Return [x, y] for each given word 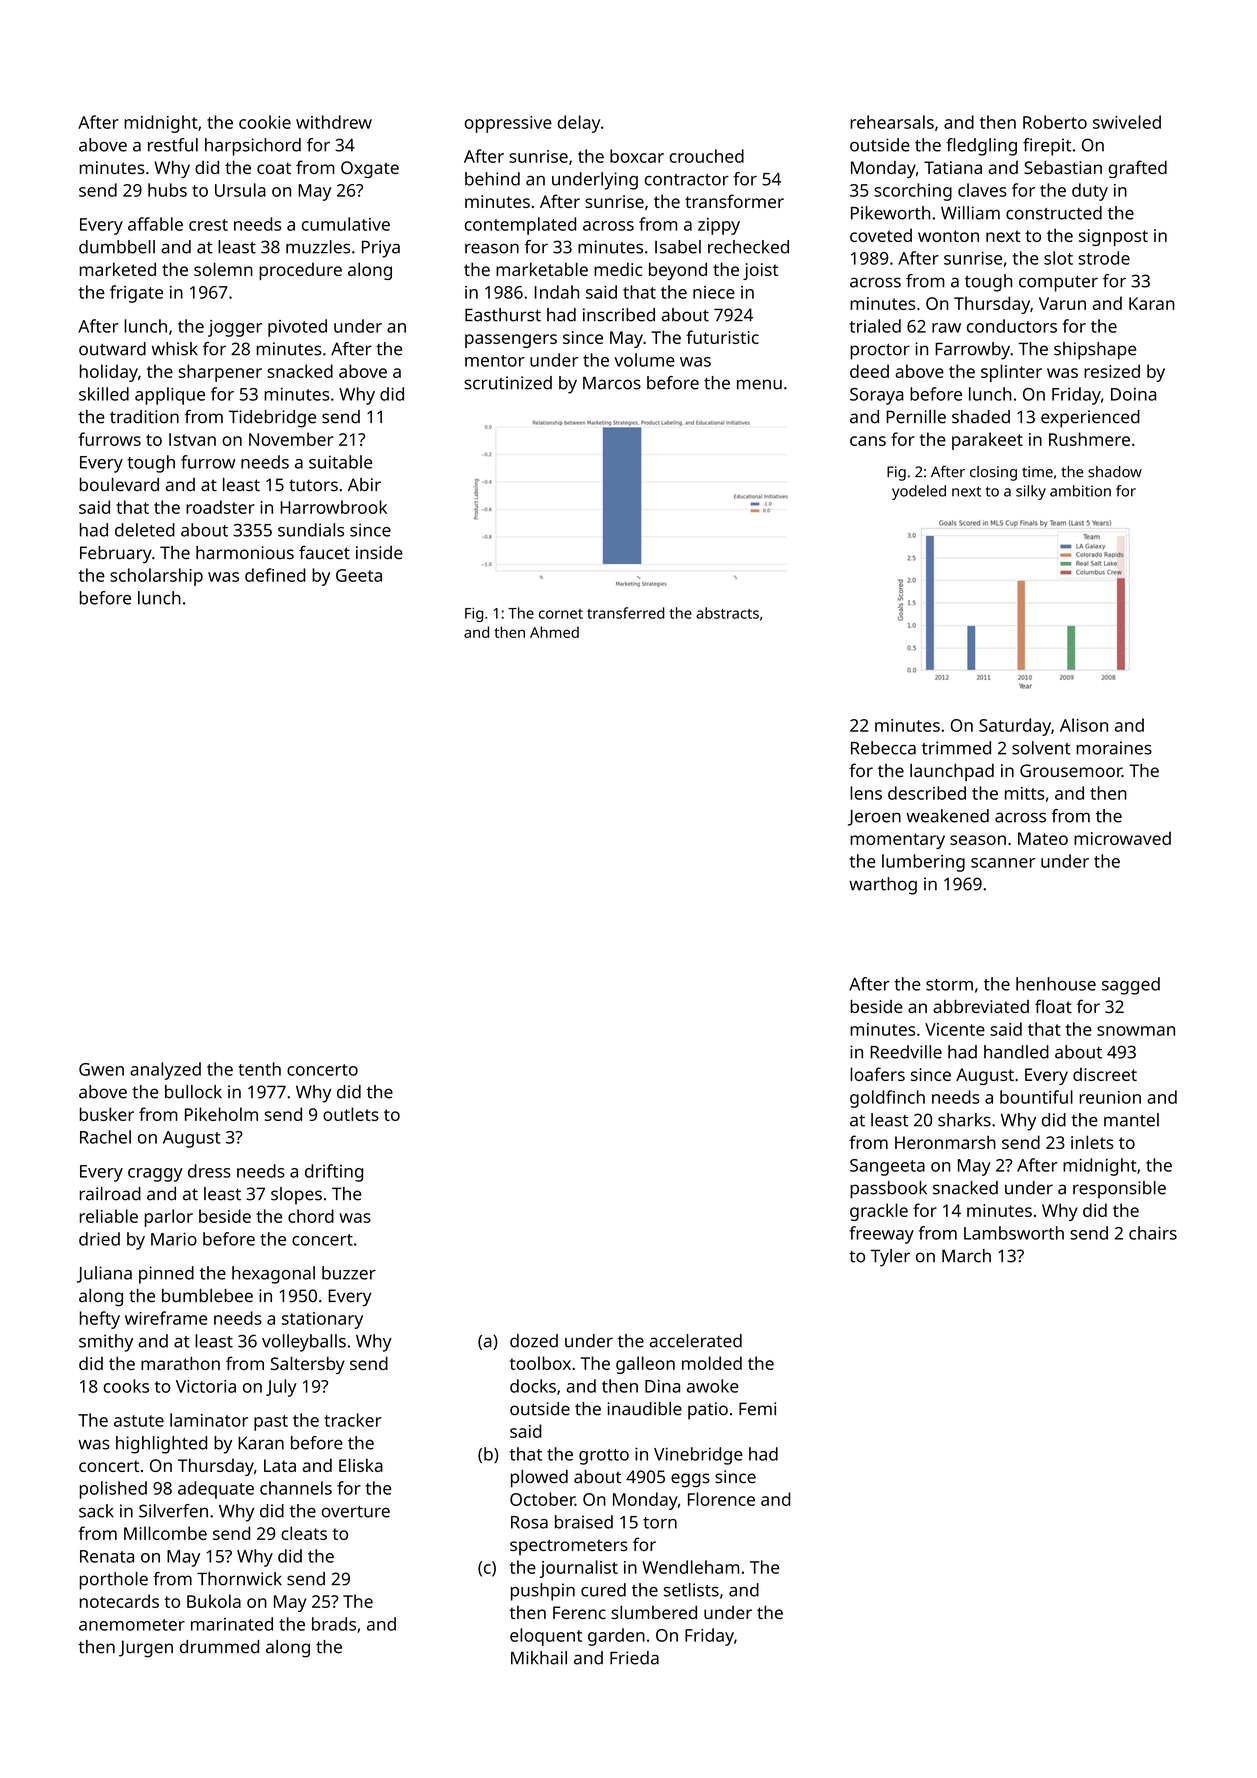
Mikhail [539, 1658]
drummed [219, 1647]
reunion [1110, 1097]
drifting [334, 1173]
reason [492, 248]
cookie [265, 122]
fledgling [981, 147]
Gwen [101, 1069]
